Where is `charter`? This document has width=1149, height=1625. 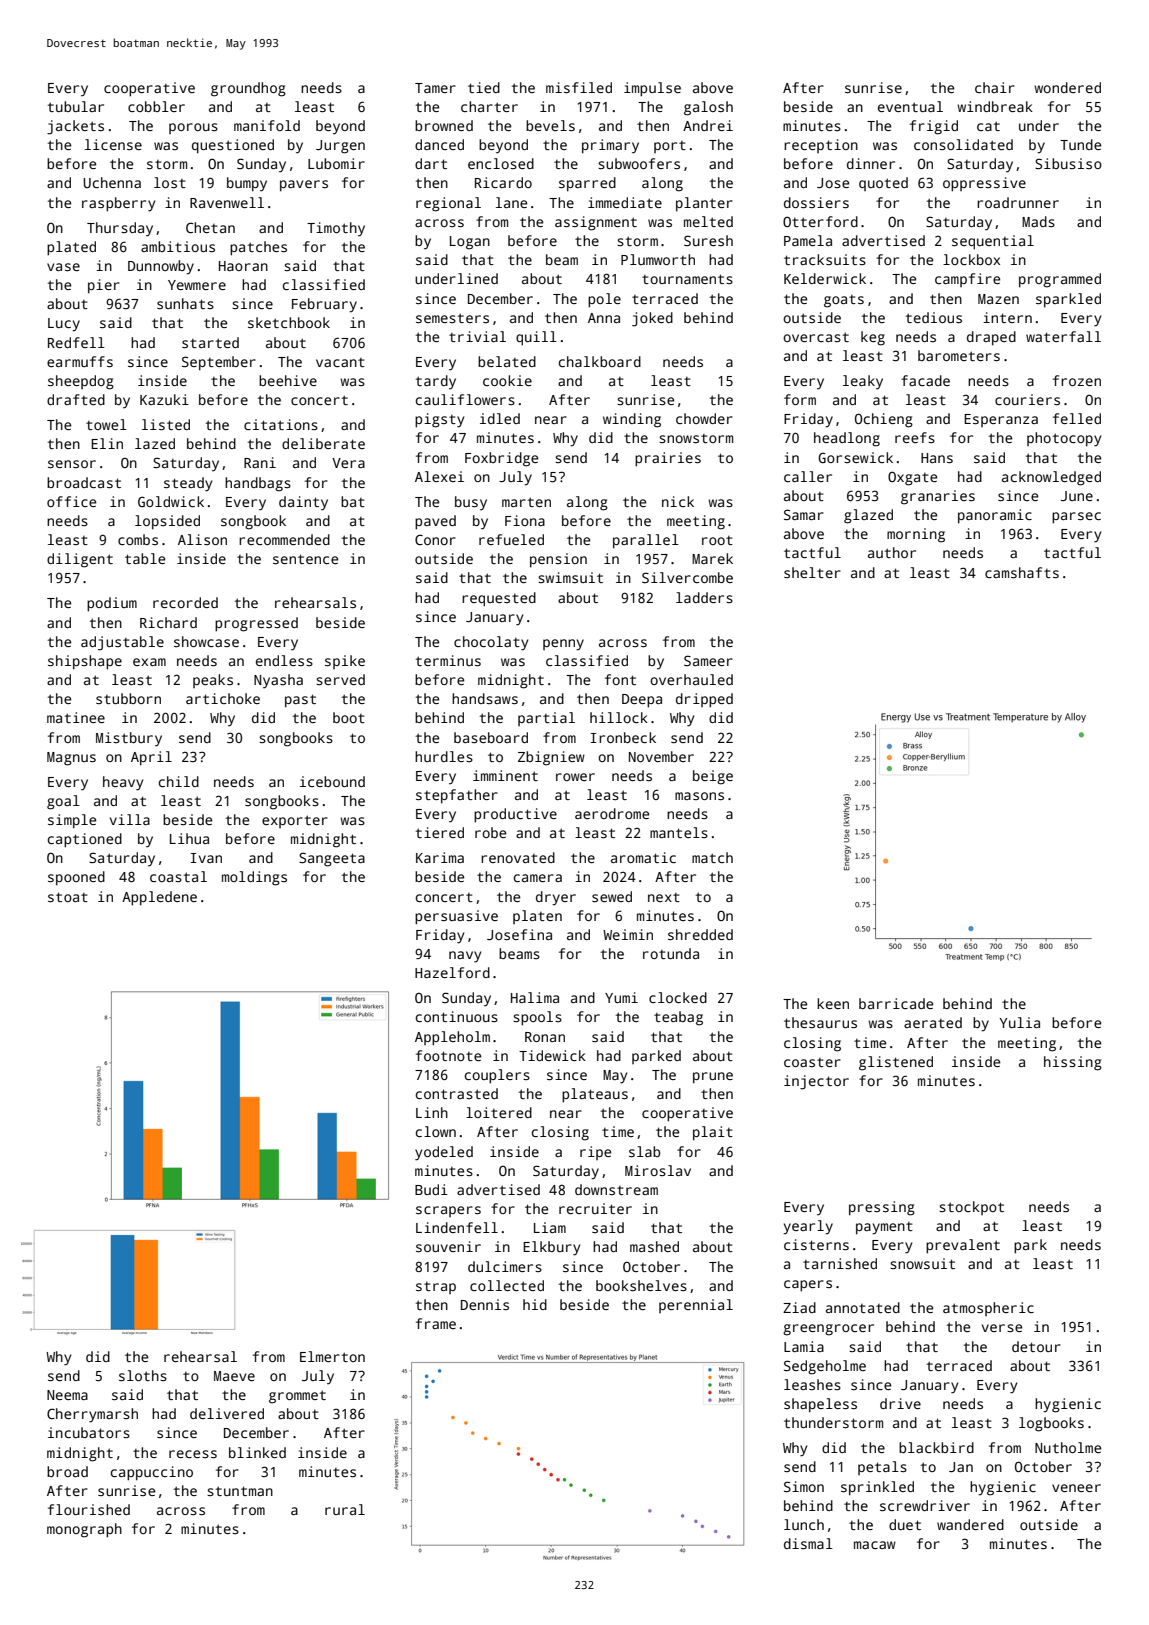
charter is located at coordinates (489, 106).
